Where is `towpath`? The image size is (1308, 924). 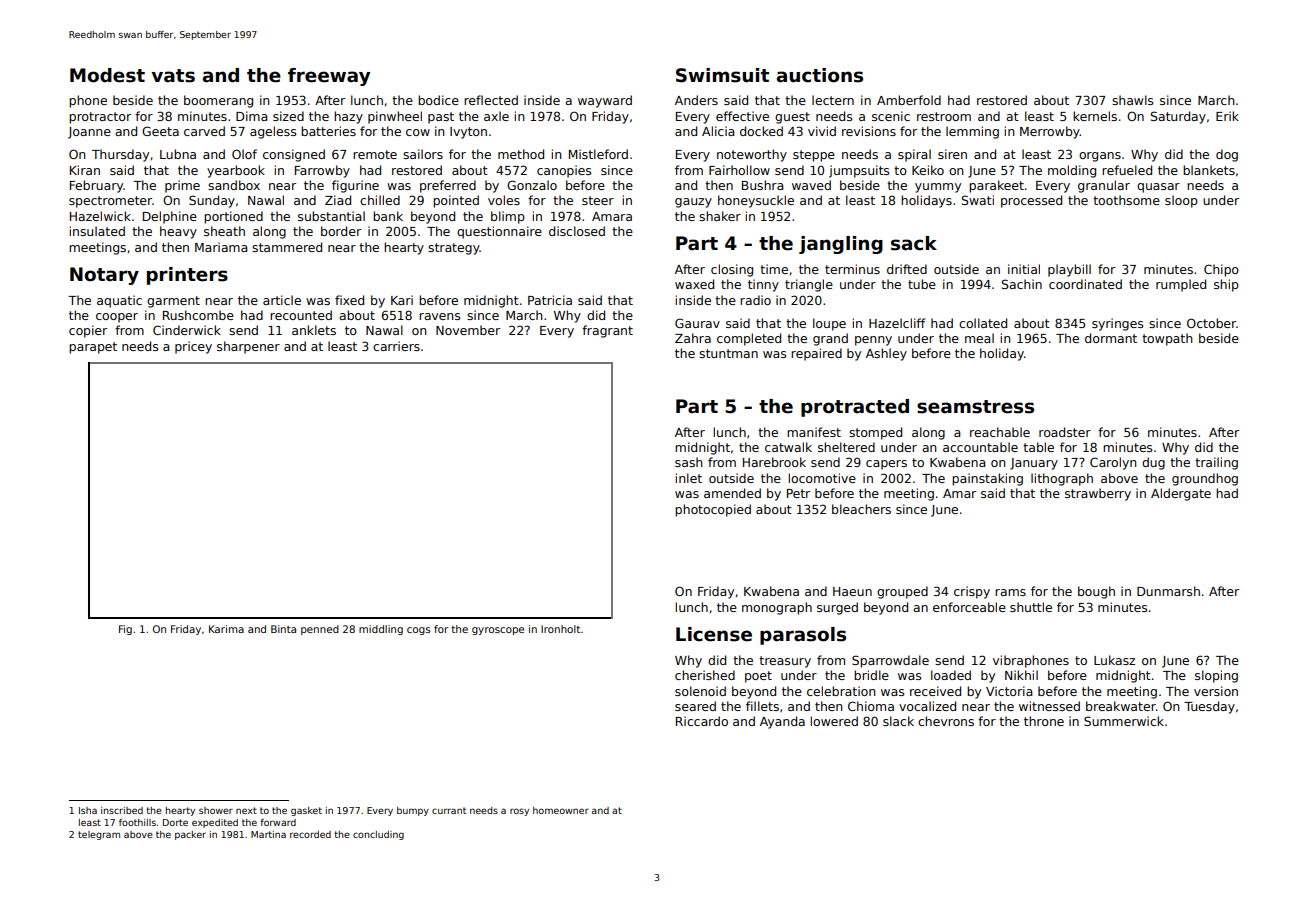
towpath is located at coordinates (1167, 339).
